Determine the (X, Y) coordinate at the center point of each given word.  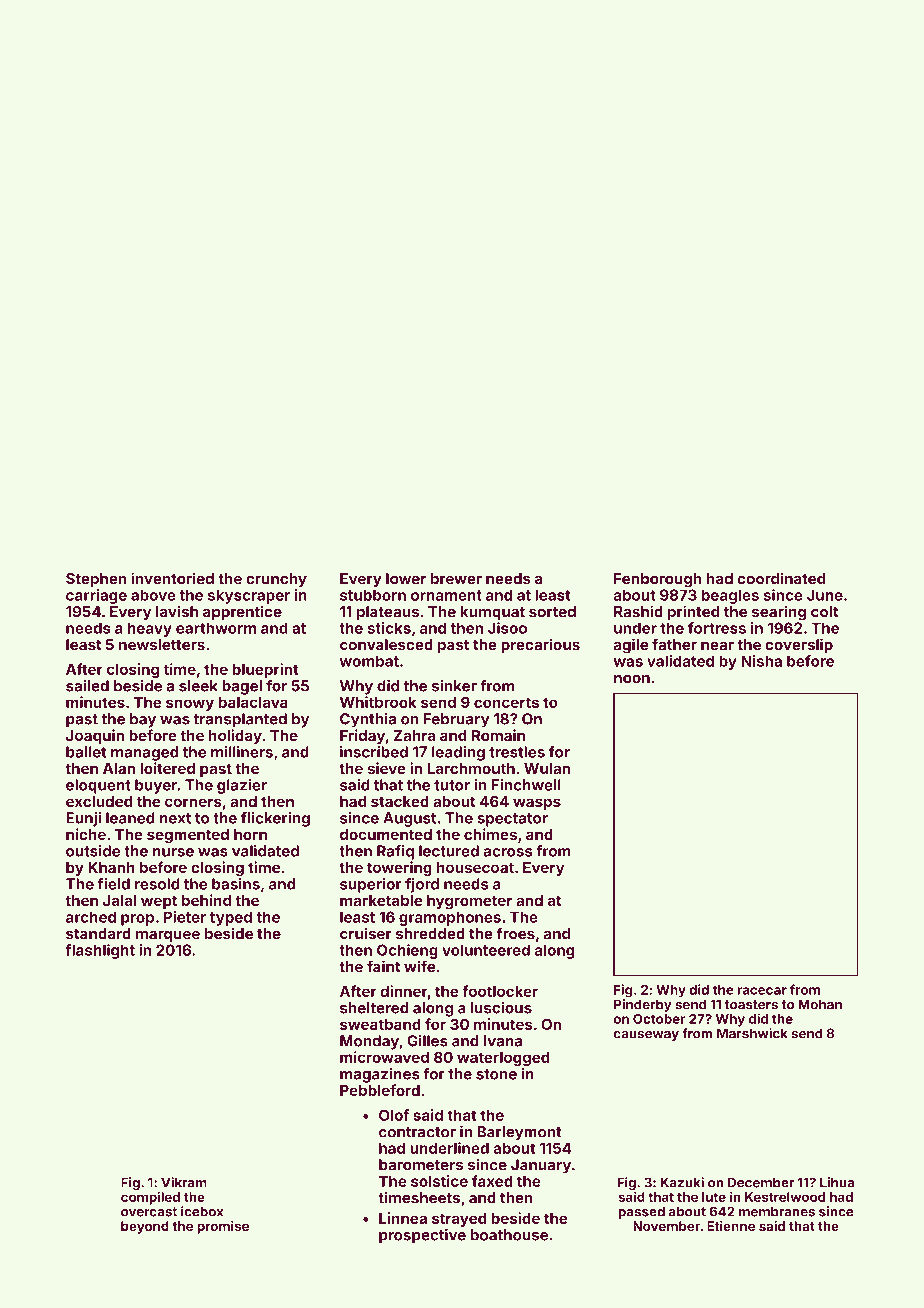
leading (458, 753)
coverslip (799, 645)
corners (193, 802)
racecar (762, 991)
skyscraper (249, 596)
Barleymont (519, 1133)
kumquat (493, 613)
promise (223, 1227)
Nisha (761, 661)
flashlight (100, 951)
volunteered (486, 950)
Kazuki (682, 1182)
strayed (459, 1220)
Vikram (184, 1182)
